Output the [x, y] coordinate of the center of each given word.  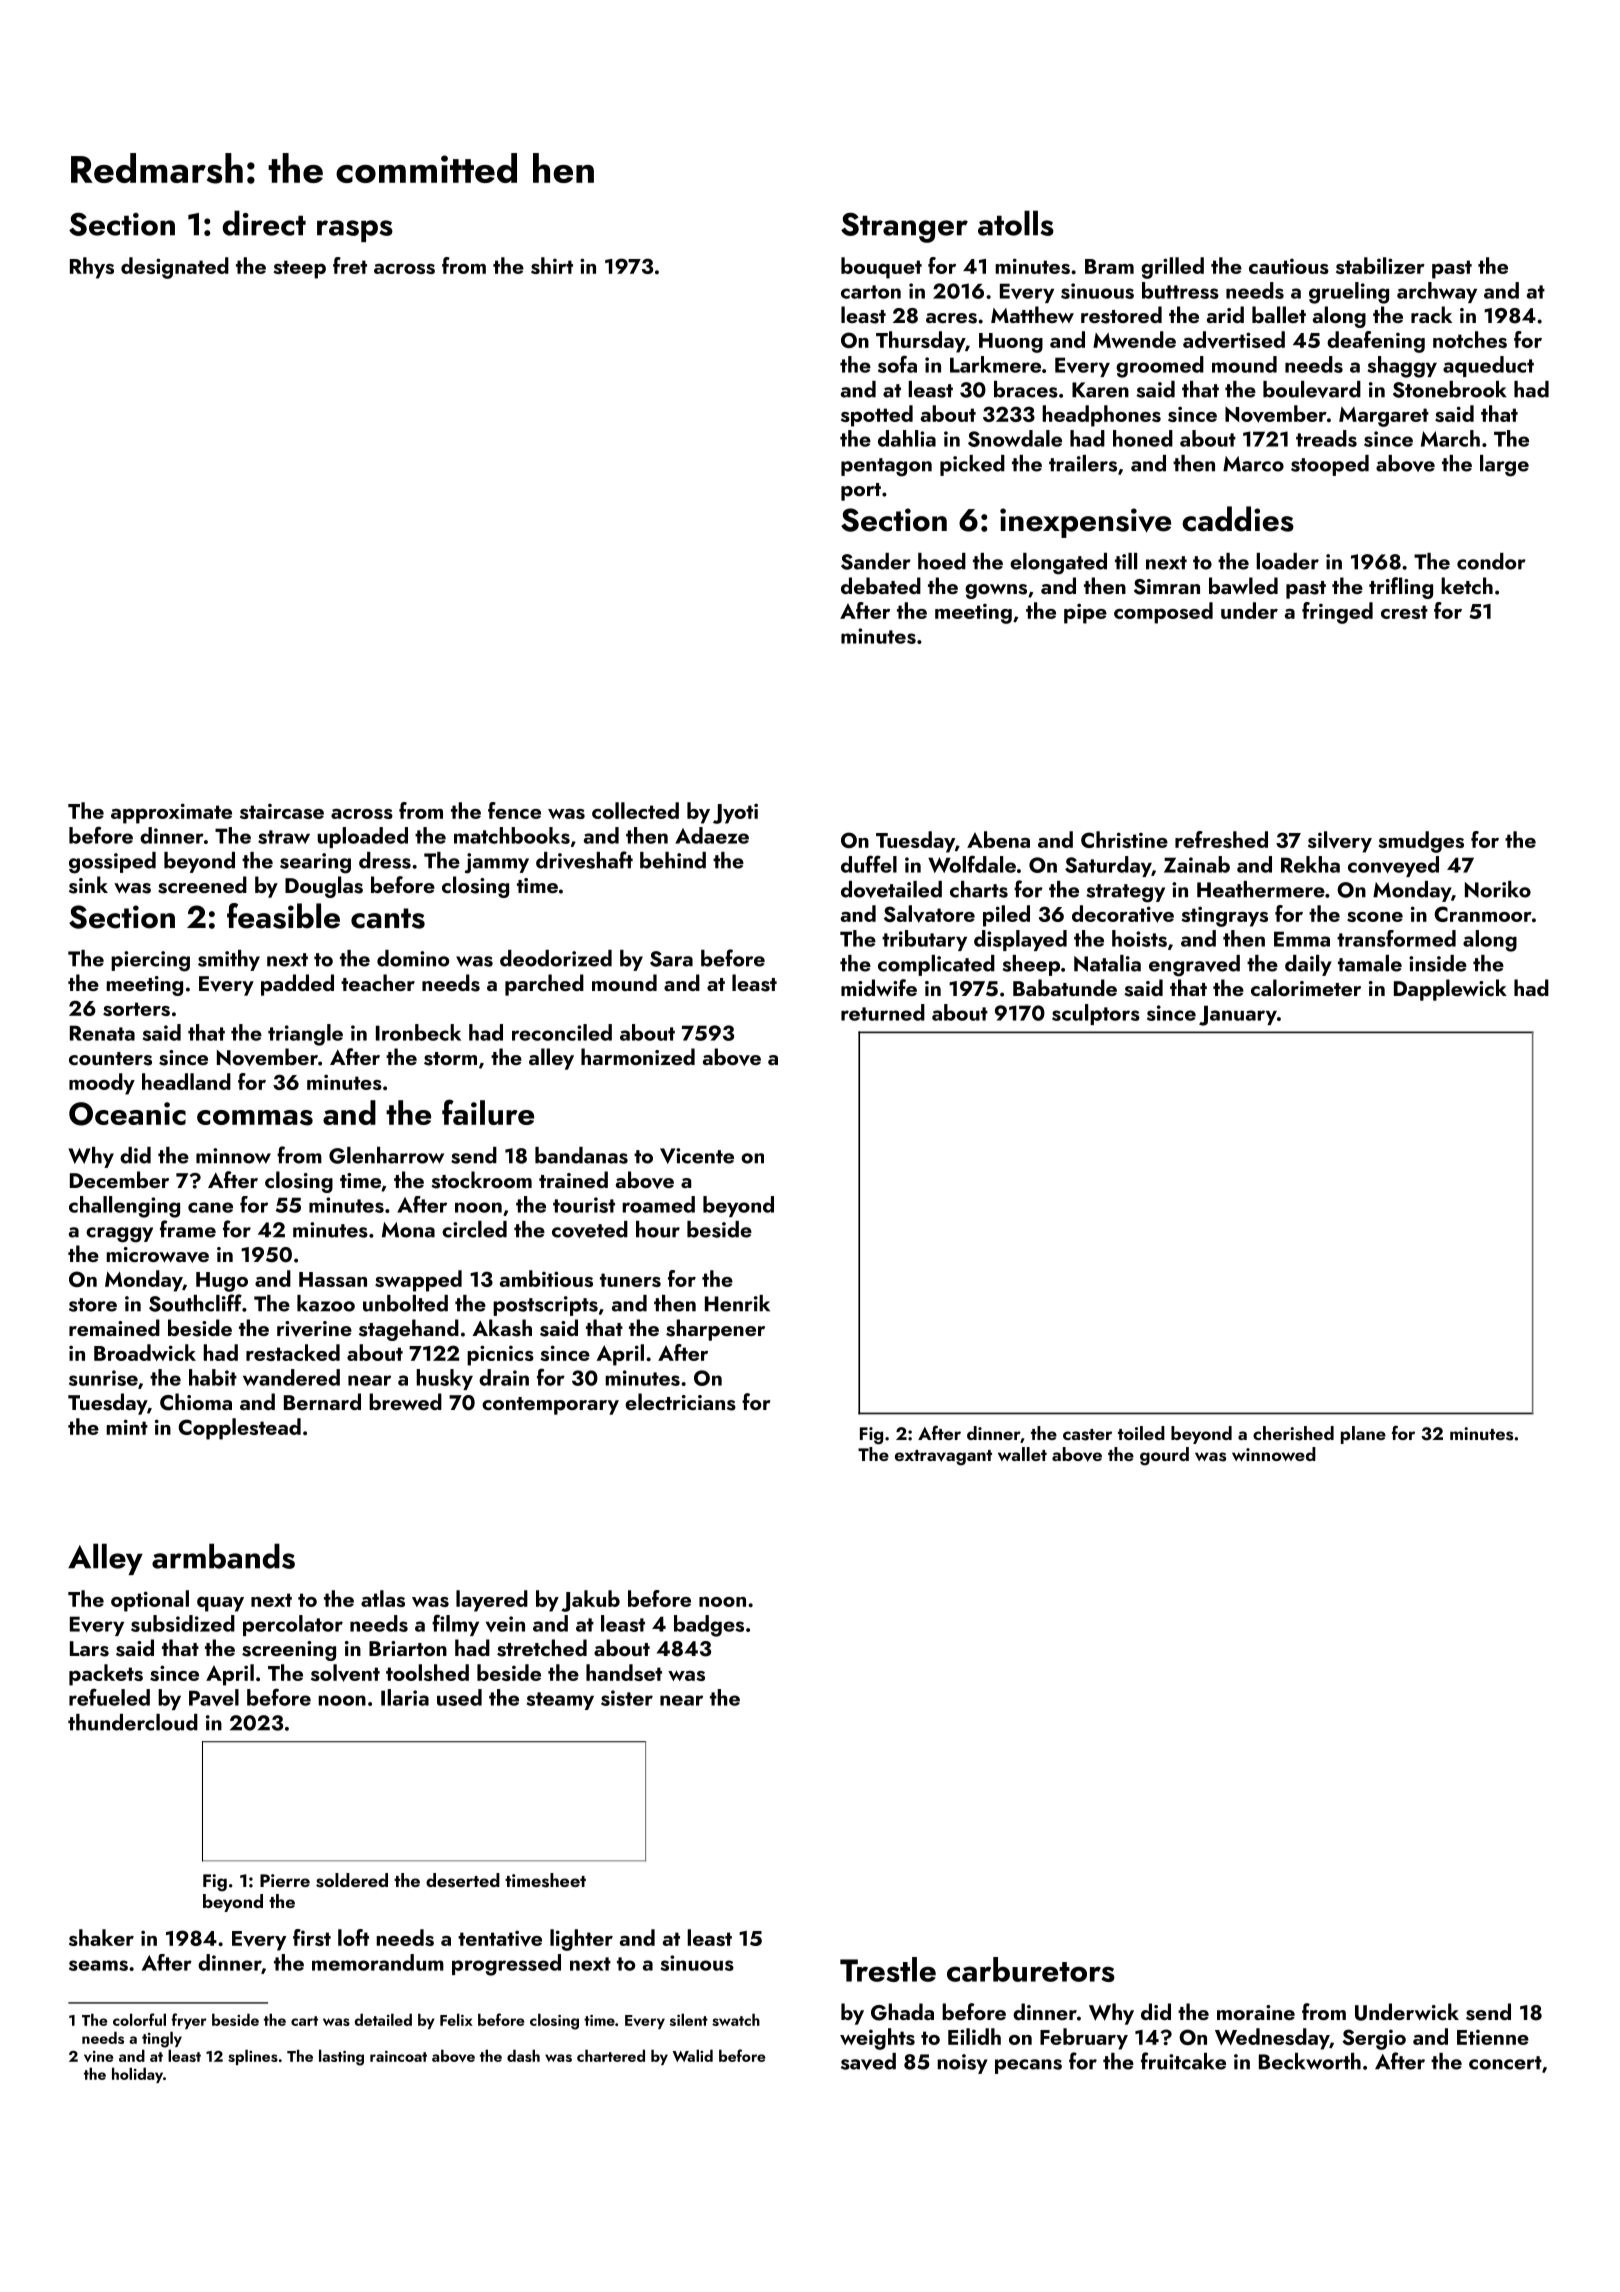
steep [299, 269]
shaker [101, 1937]
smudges [1421, 842]
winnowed [1274, 1454]
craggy [119, 1235]
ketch [1467, 585]
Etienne [1493, 2037]
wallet [1022, 1454]
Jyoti [735, 813]
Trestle [888, 1969]
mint [127, 1427]
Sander [876, 561]
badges [709, 1626]
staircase [282, 811]
